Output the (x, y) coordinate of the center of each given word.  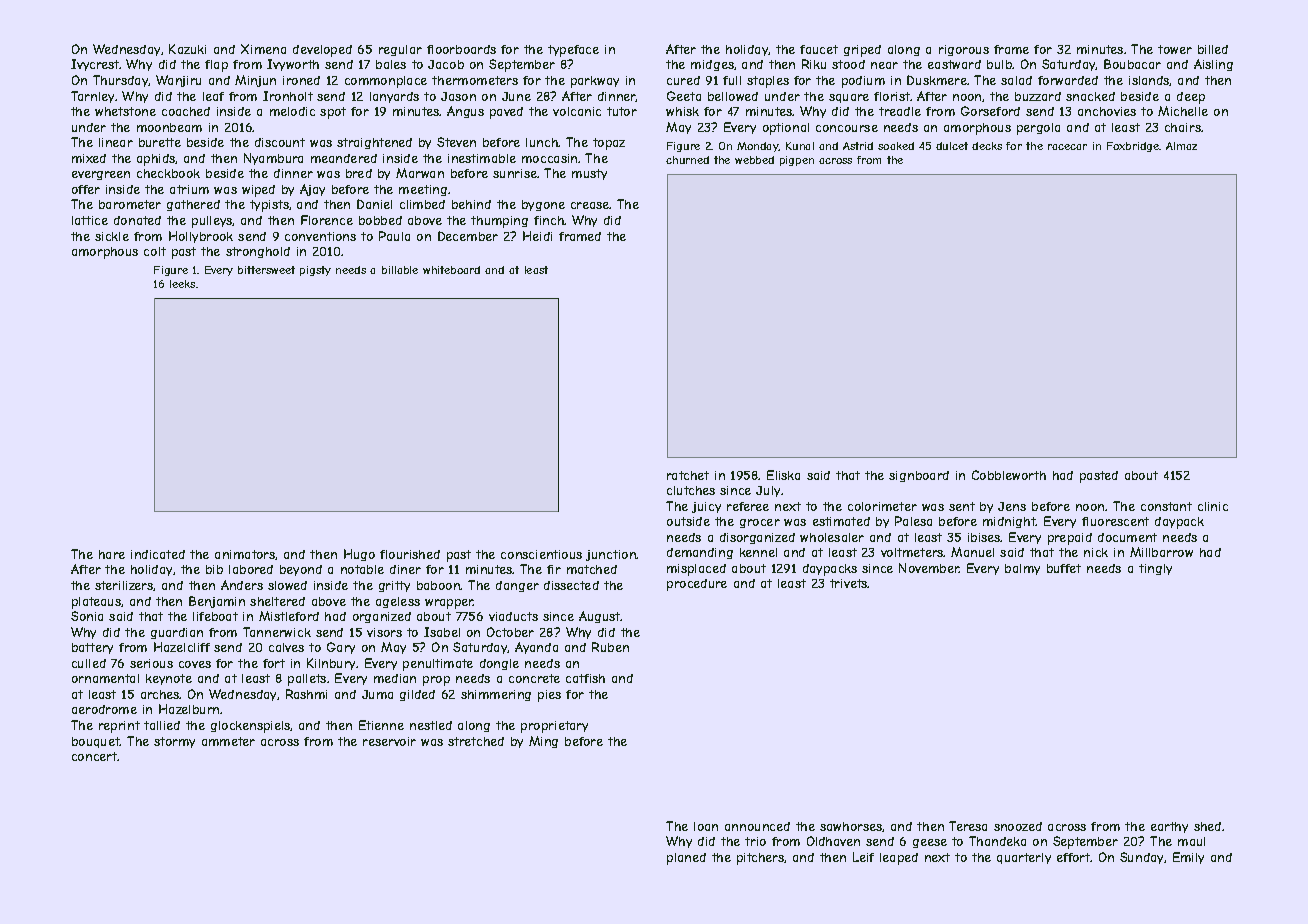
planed (686, 859)
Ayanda (536, 648)
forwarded (1068, 80)
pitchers (761, 859)
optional (786, 129)
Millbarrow (1161, 552)
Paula (394, 236)
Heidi (537, 236)
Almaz (1181, 146)
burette (160, 142)
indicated (158, 554)
